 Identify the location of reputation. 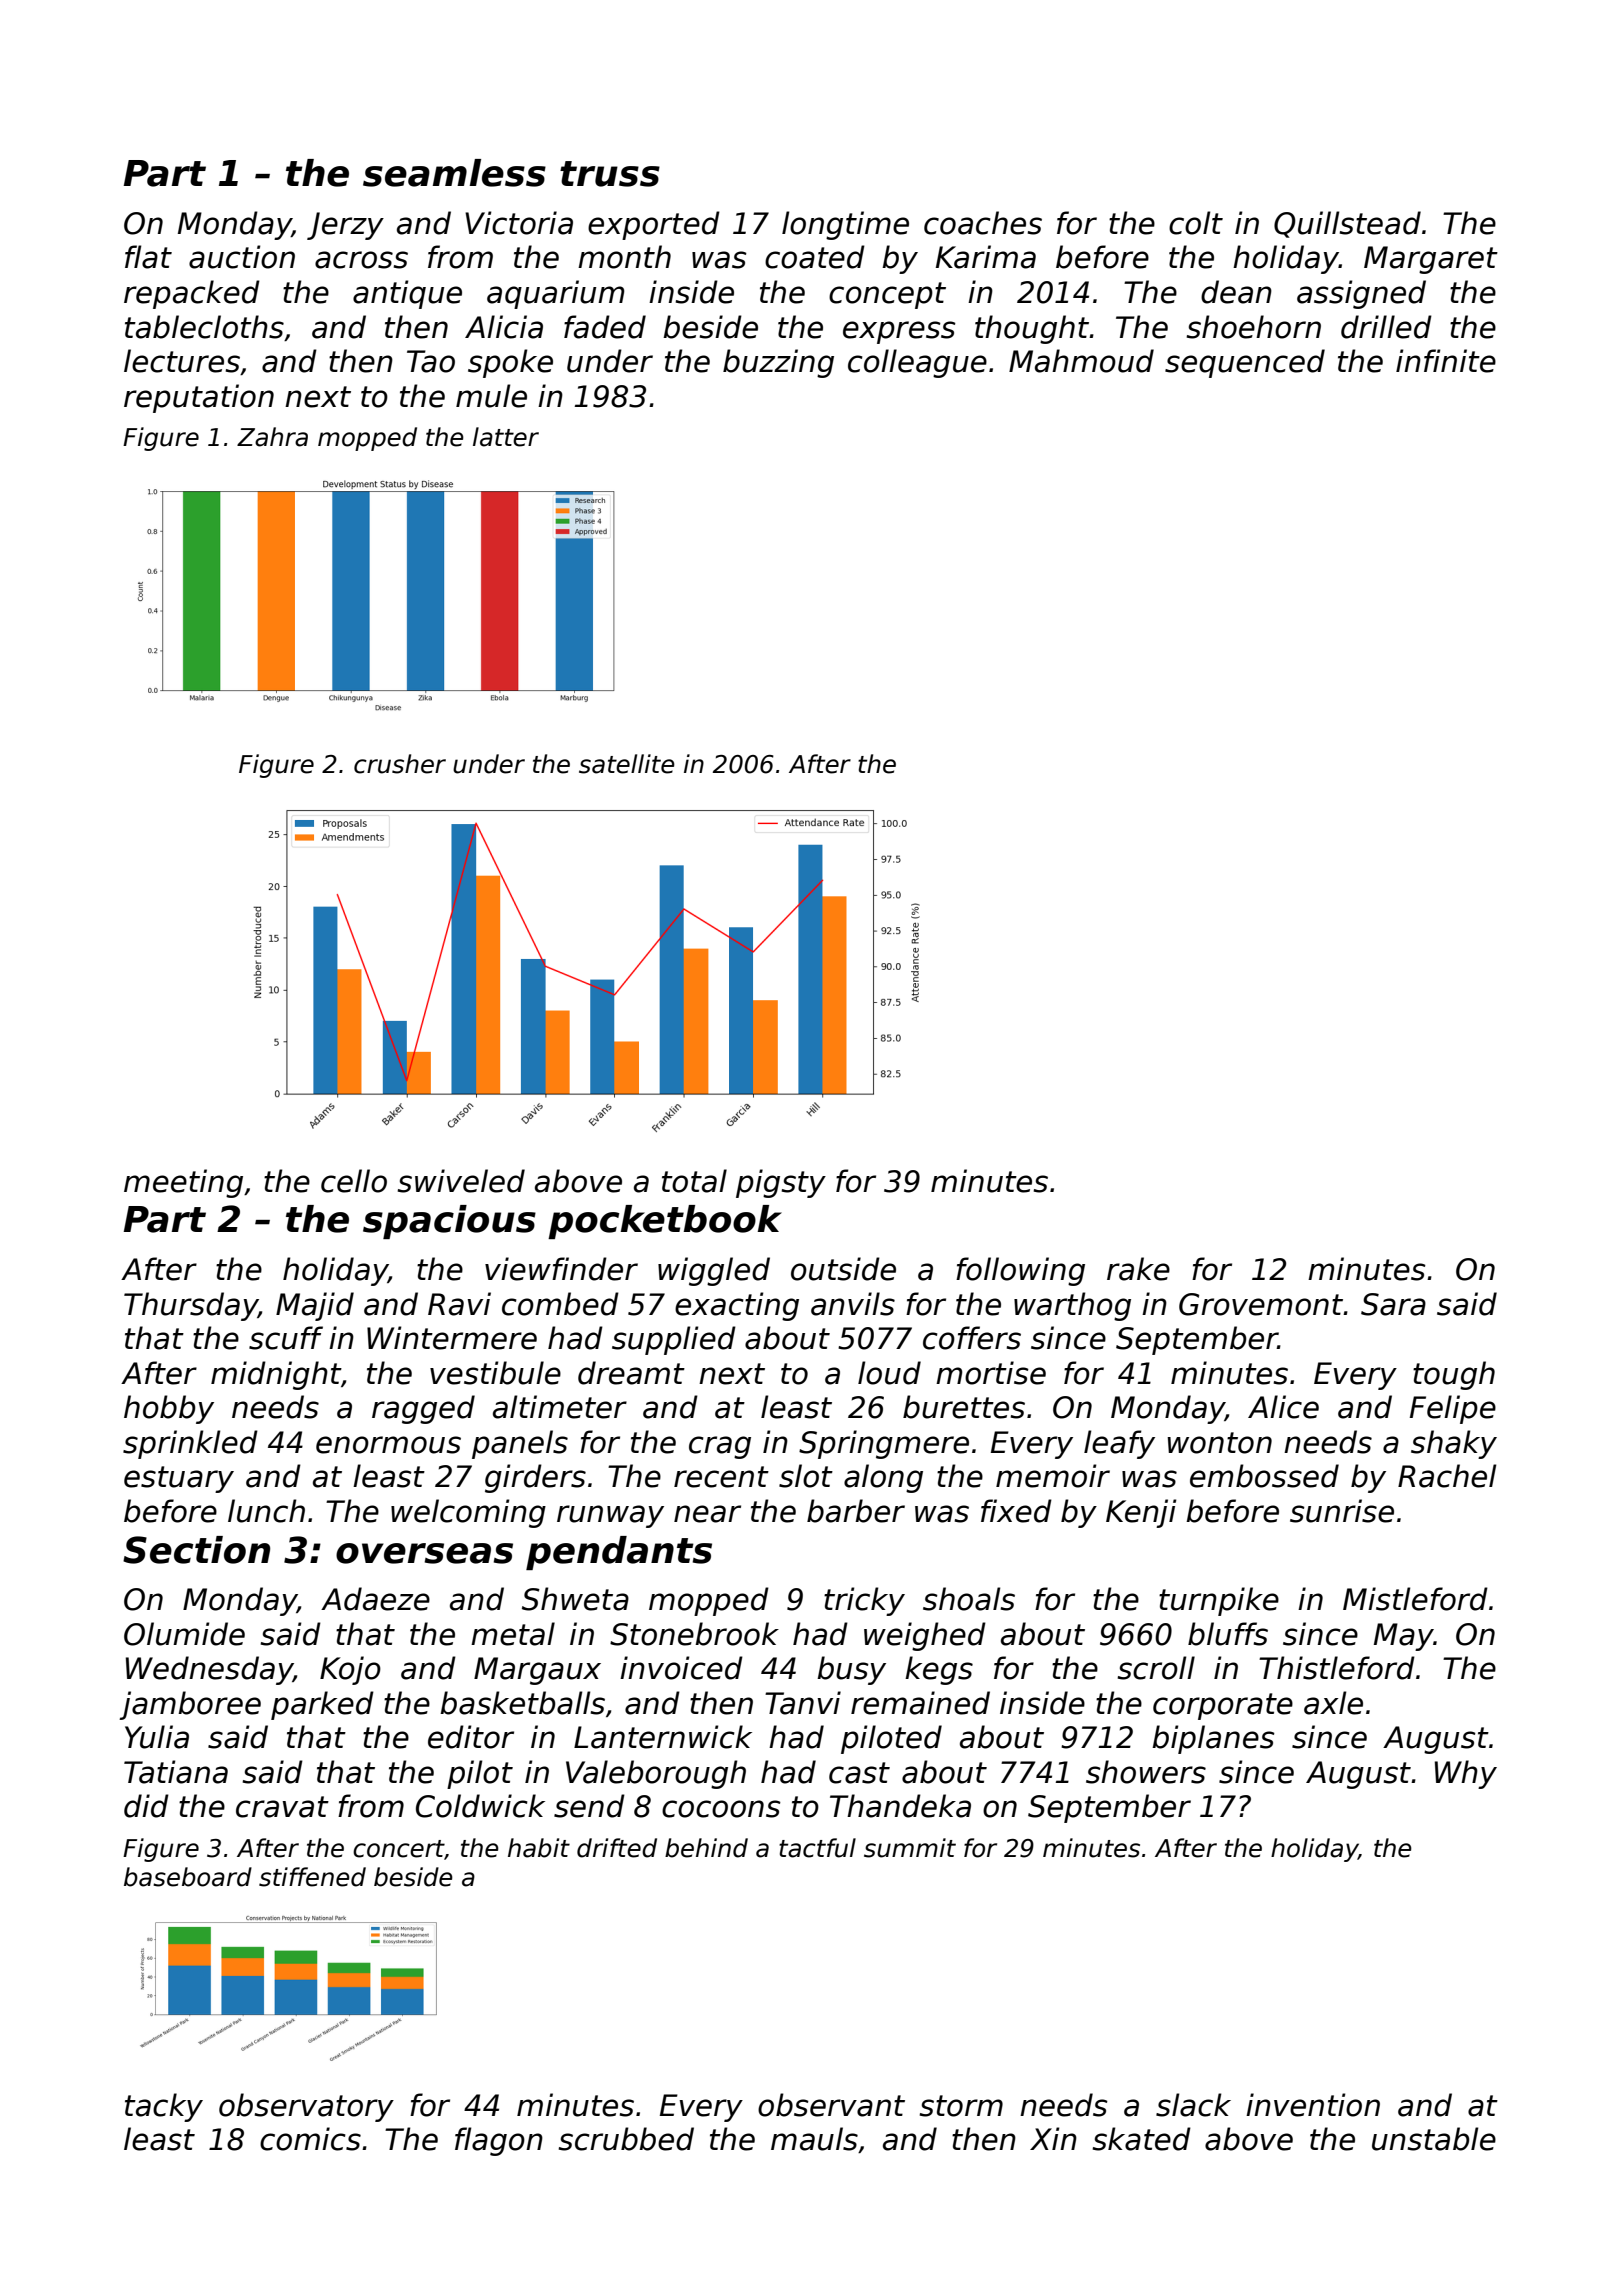
(199, 398).
